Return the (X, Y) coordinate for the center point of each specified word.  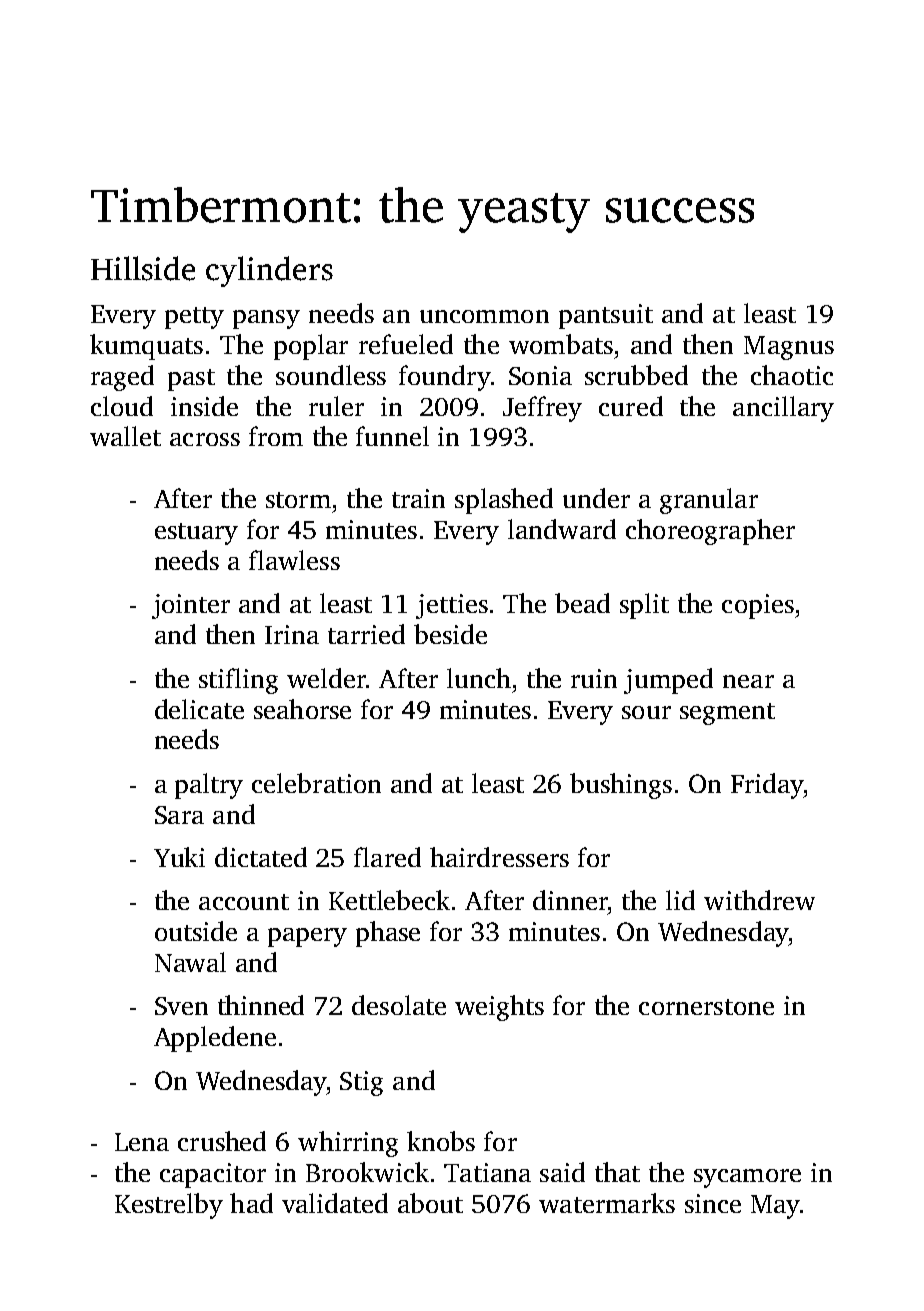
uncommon (484, 316)
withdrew (759, 900)
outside (196, 931)
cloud (122, 406)
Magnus (789, 348)
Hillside (143, 268)
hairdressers (499, 857)
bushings (621, 786)
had (251, 1203)
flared (387, 857)
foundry (444, 378)
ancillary (783, 409)
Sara (179, 815)
